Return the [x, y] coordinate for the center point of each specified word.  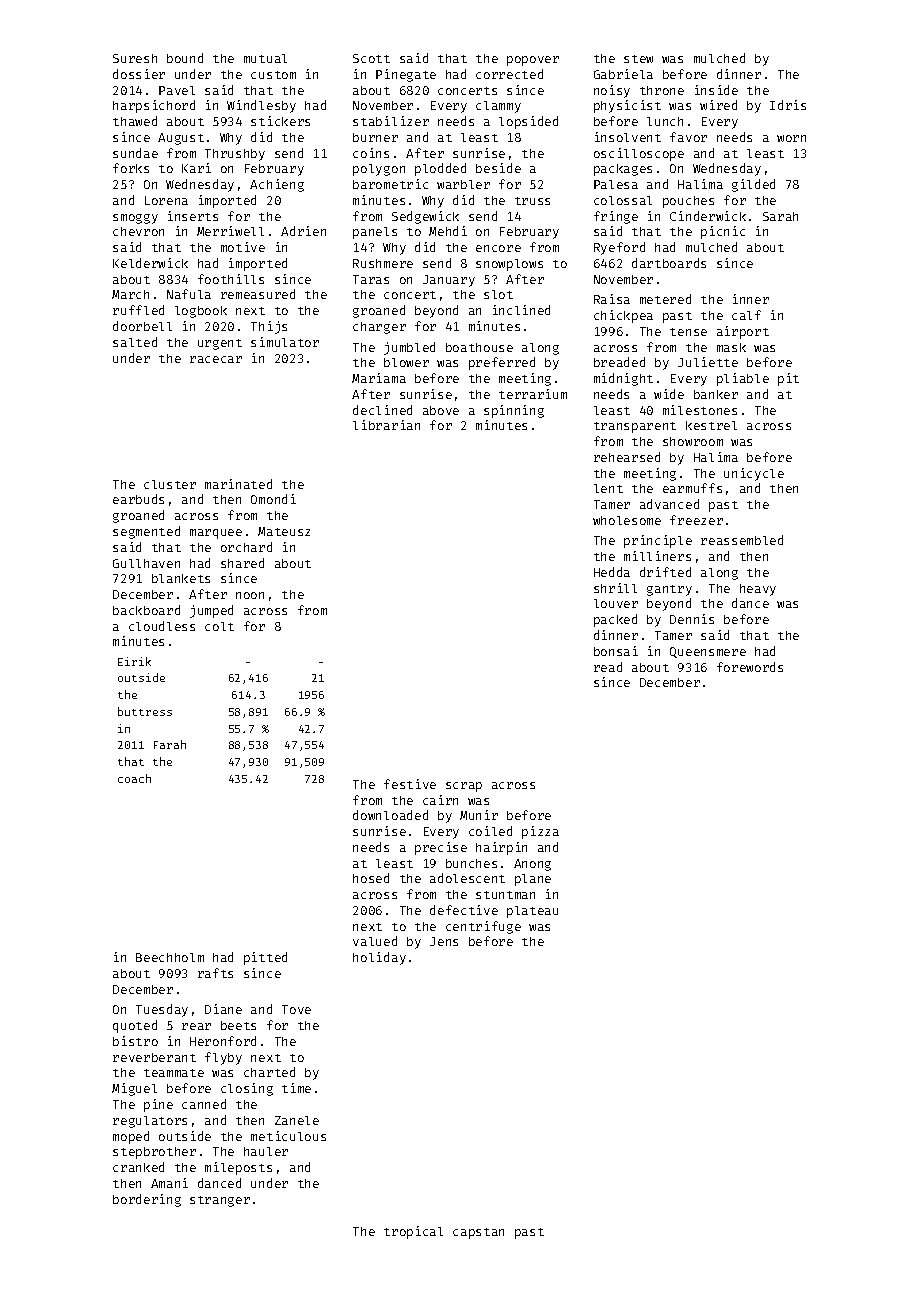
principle [658, 541]
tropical [413, 1232]
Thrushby [235, 155]
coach [134, 778]
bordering [147, 1200]
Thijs [269, 327]
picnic [723, 232]
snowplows [509, 265]
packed [615, 620]
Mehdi [448, 231]
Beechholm [170, 957]
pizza [540, 832]
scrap [464, 787]
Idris [788, 105]
